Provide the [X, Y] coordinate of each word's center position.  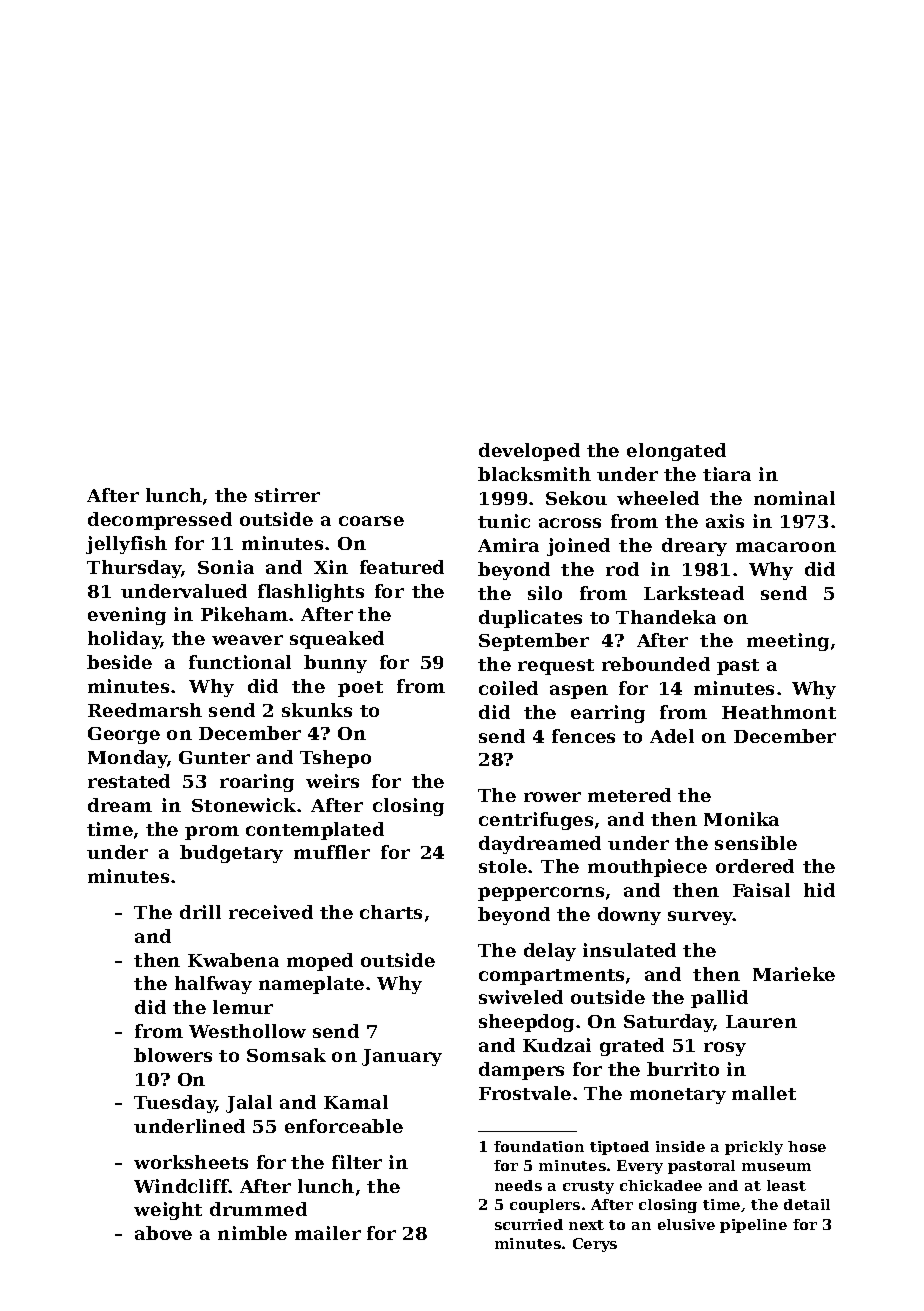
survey [700, 918]
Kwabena [233, 960]
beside [119, 662]
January [402, 1057]
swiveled [521, 997]
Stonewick [244, 805]
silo [545, 593]
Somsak [286, 1055]
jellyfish [126, 545]
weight [168, 1211]
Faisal [761, 890]
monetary [678, 1096]
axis [725, 521]
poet [360, 689]
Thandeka [666, 617]
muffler [332, 852]
